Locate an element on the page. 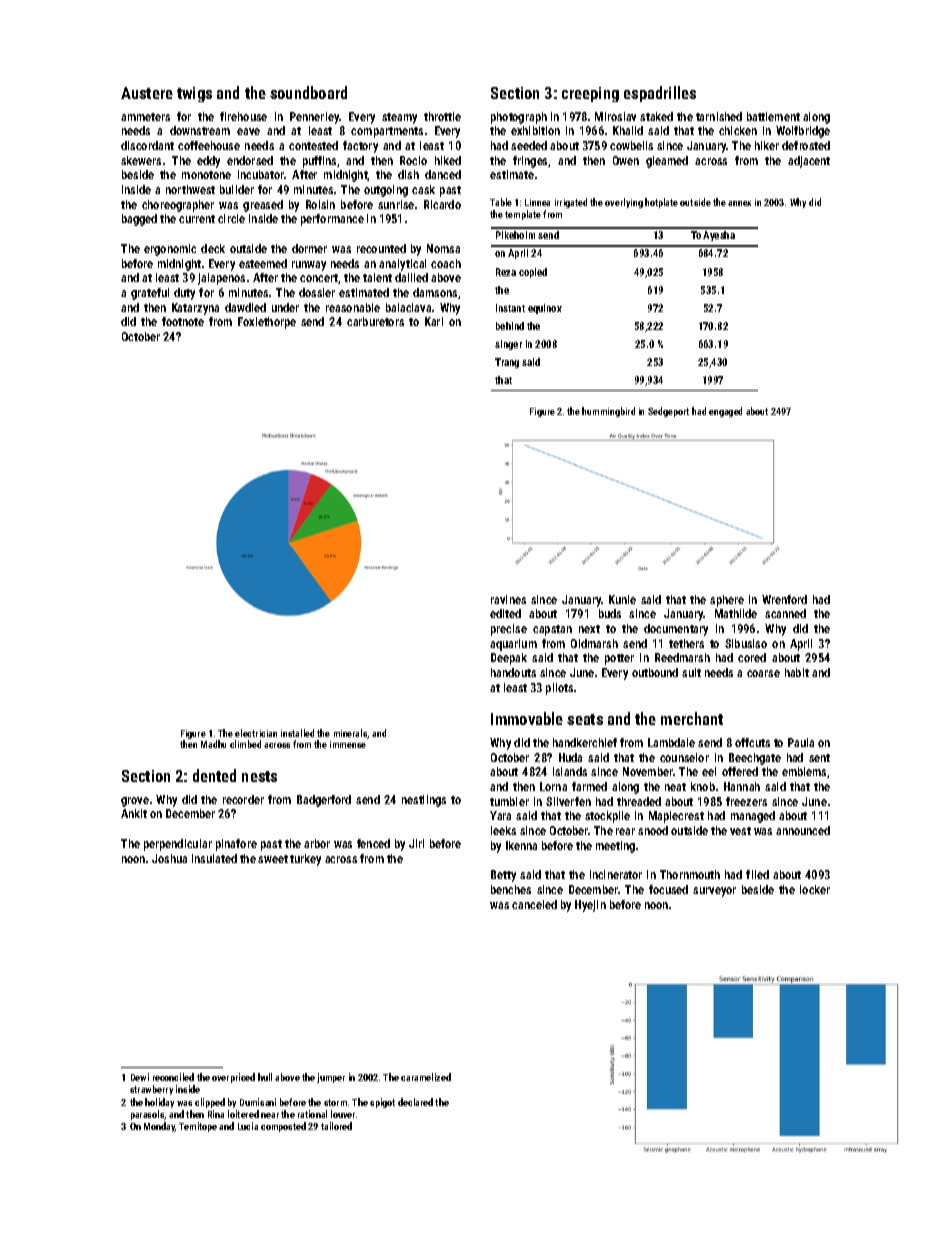  analytical is located at coordinates (402, 265).
